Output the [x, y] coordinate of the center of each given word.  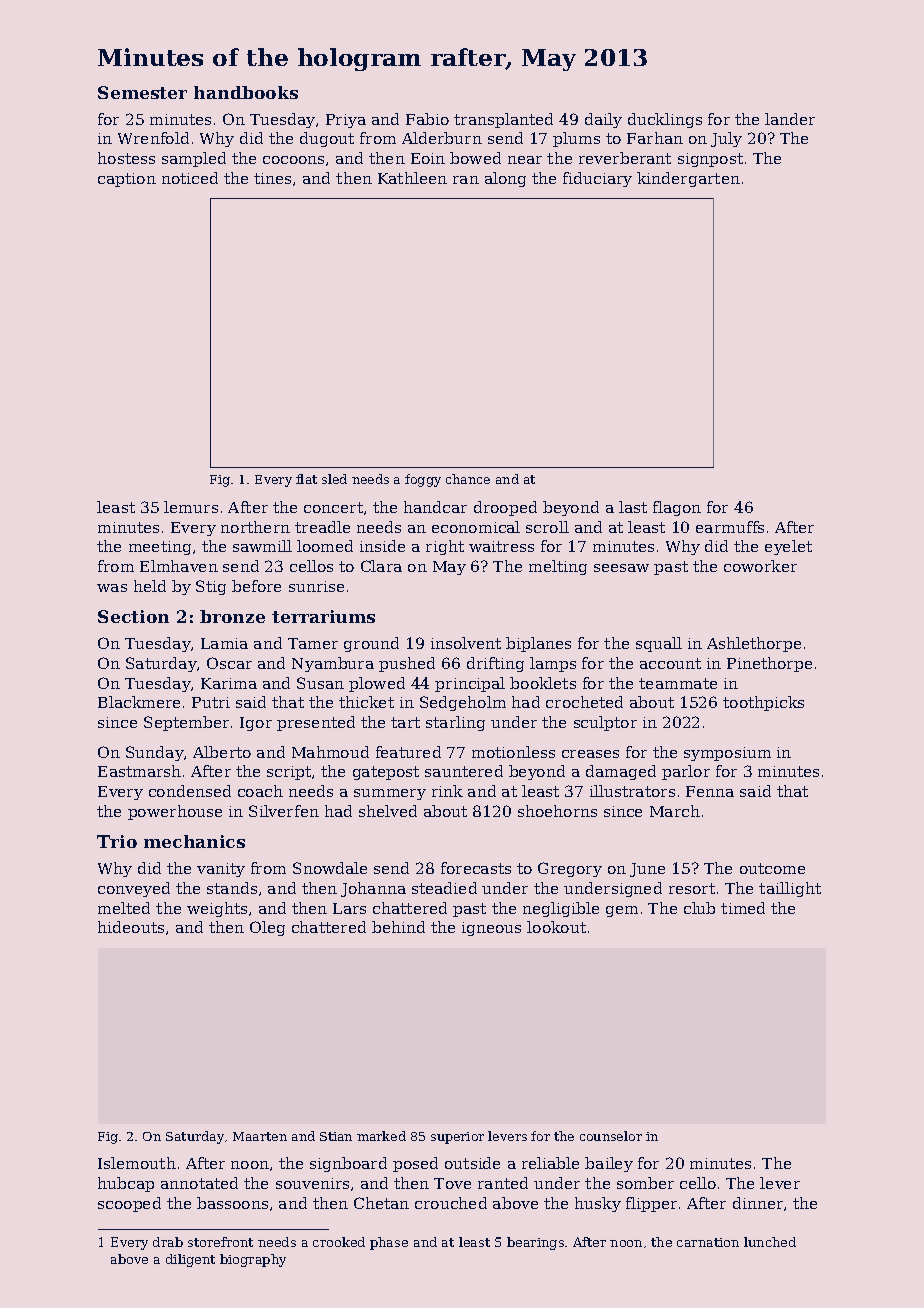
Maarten [260, 1136]
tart [405, 722]
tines [272, 178]
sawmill [262, 546]
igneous [491, 929]
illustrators [632, 791]
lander [790, 119]
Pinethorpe [769, 664]
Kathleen [412, 178]
